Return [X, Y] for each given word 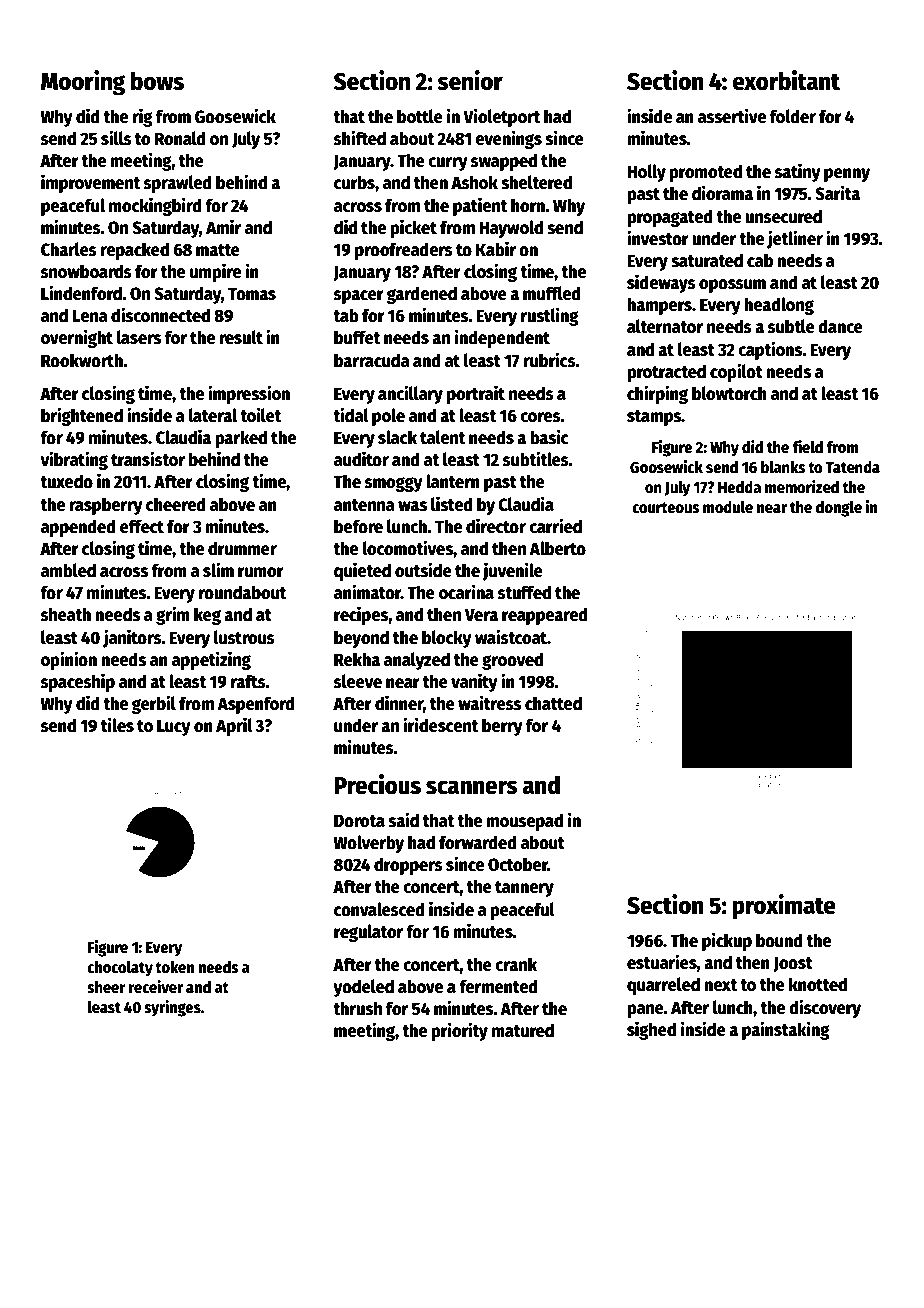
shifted [360, 138]
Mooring [83, 83]
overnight [77, 338]
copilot [736, 372]
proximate [784, 907]
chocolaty [120, 969]
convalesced [379, 909]
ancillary [410, 394]
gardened [422, 295]
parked [241, 439]
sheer [106, 987]
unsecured [783, 216]
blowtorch [729, 393]
